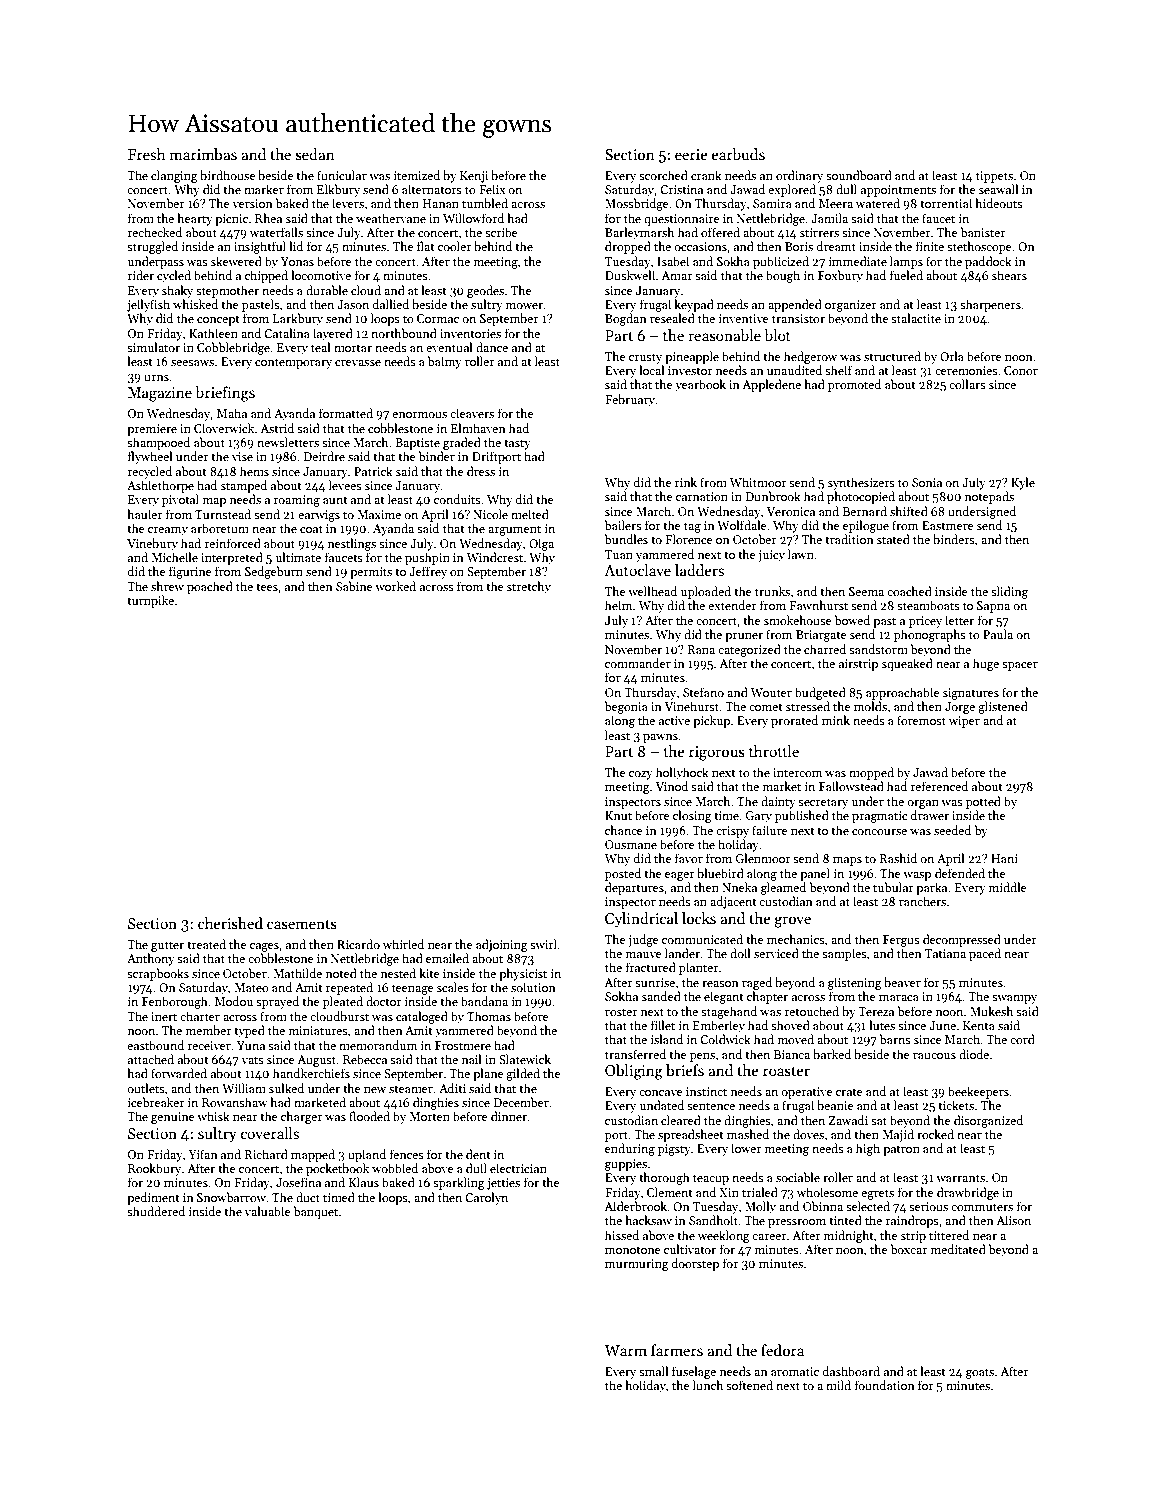 Image resolution: width=1167 pixels, height=1510 pixels. I want to click on Kenji, so click(474, 177).
